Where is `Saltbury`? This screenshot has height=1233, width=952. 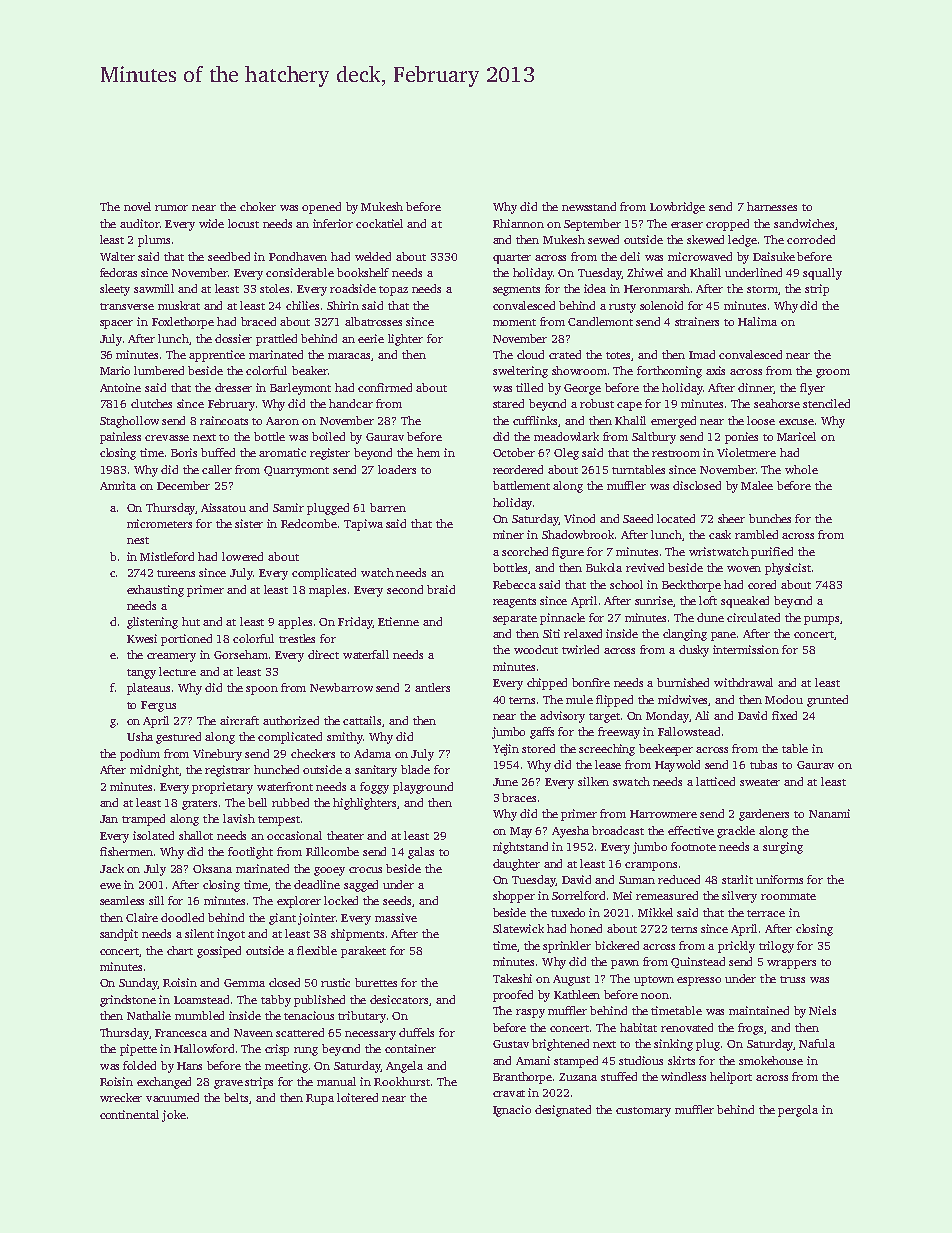 Saltbury is located at coordinates (654, 438).
